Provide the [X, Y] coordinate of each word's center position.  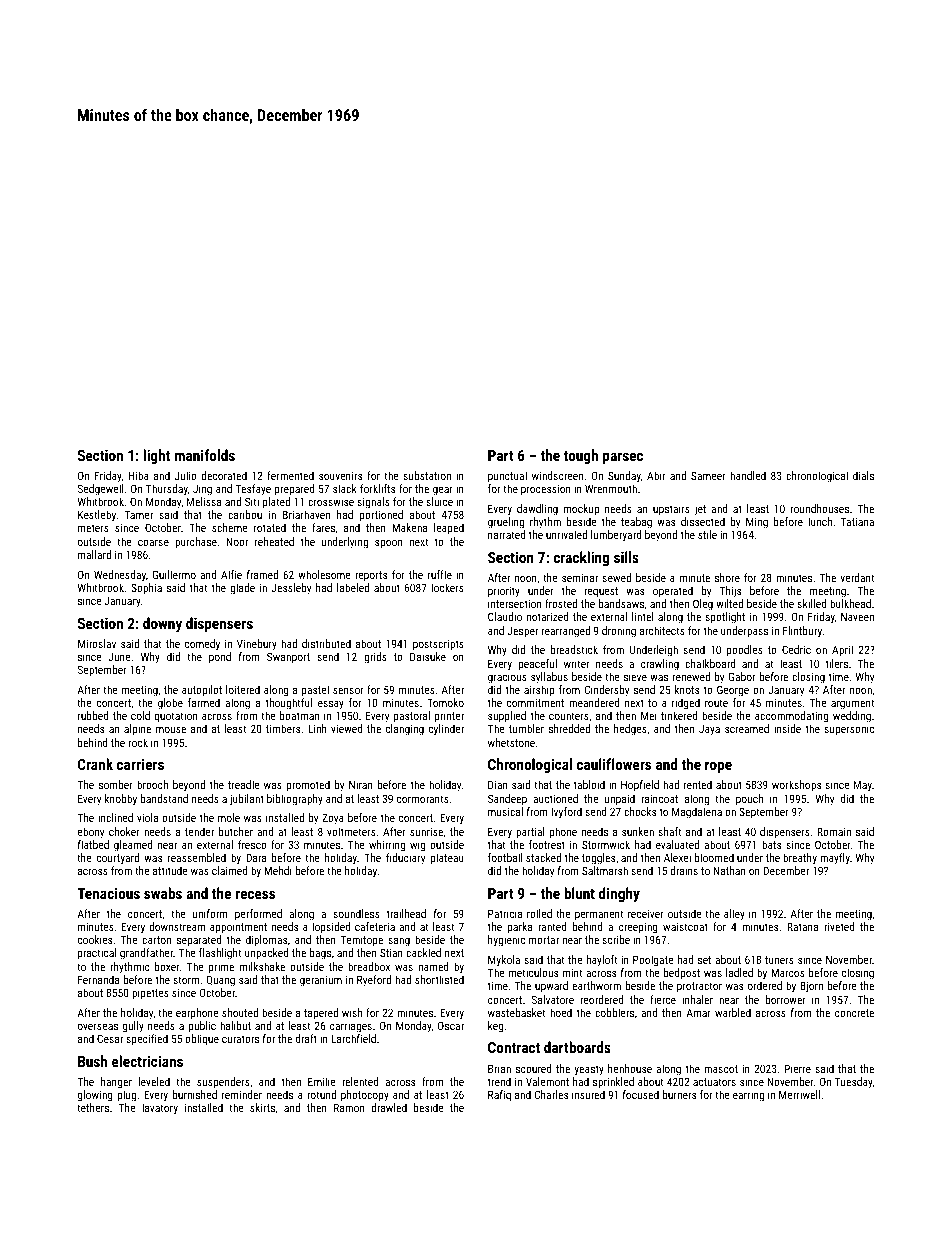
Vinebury [257, 645]
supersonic [849, 730]
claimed [230, 870]
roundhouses [820, 508]
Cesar [110, 1038]
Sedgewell [101, 490]
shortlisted [439, 979]
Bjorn [811, 987]
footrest [547, 844]
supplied [507, 717]
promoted [308, 786]
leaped [449, 529]
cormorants [423, 799]
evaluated [677, 844]
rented [698, 784]
